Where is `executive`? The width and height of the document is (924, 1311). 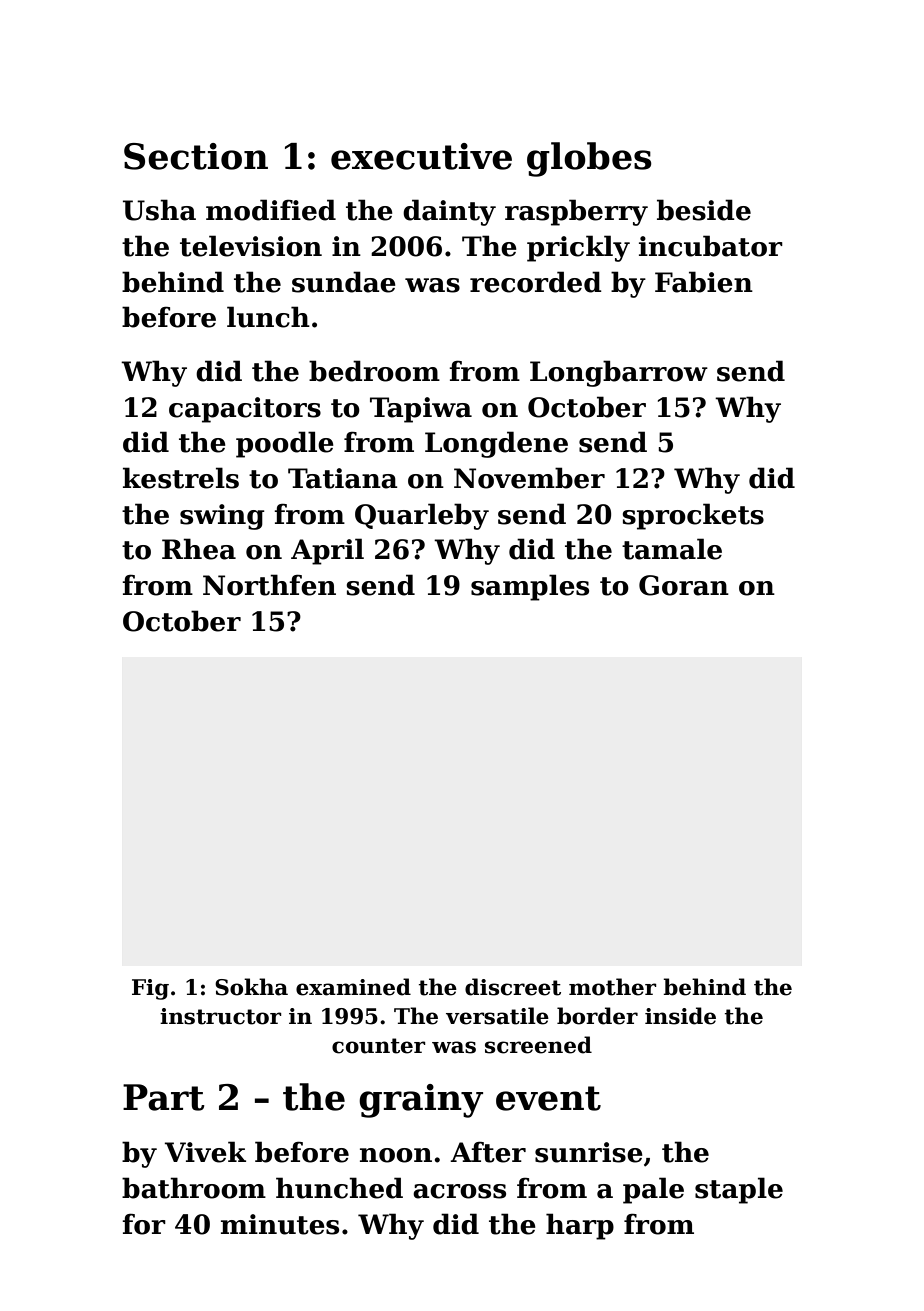 executive is located at coordinates (421, 156).
